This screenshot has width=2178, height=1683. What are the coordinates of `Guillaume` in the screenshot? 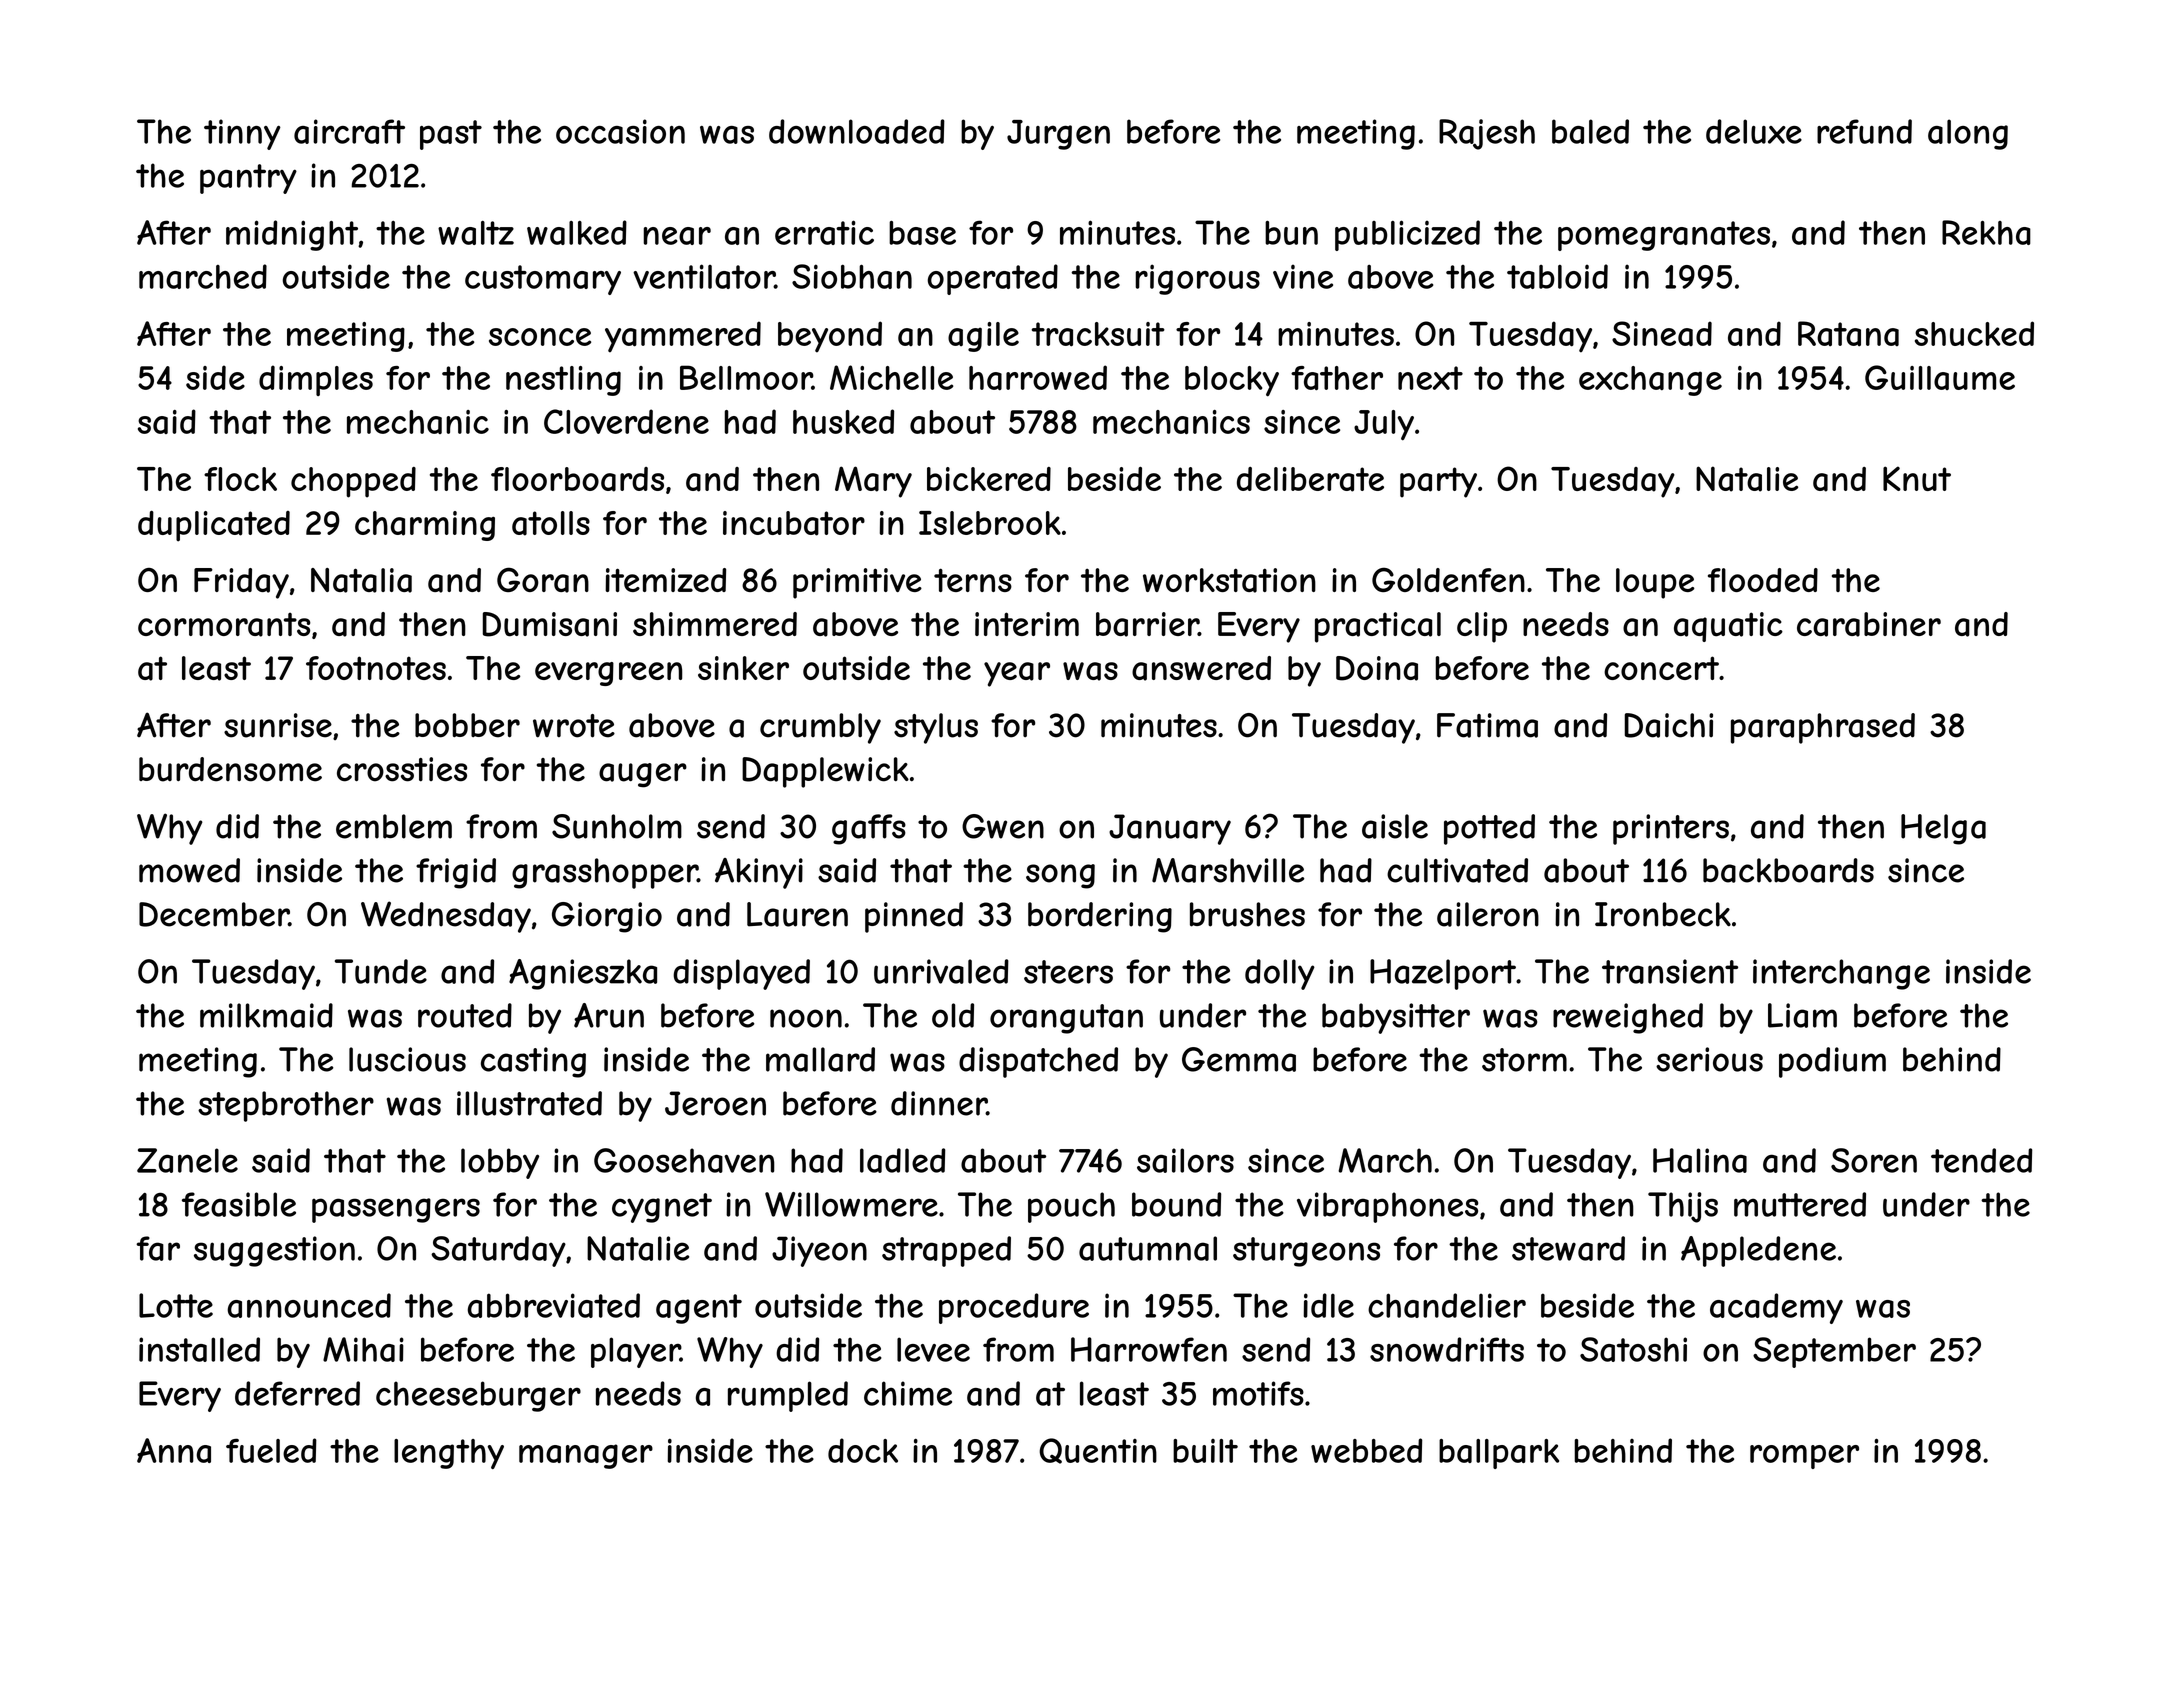 It's located at (1940, 377).
